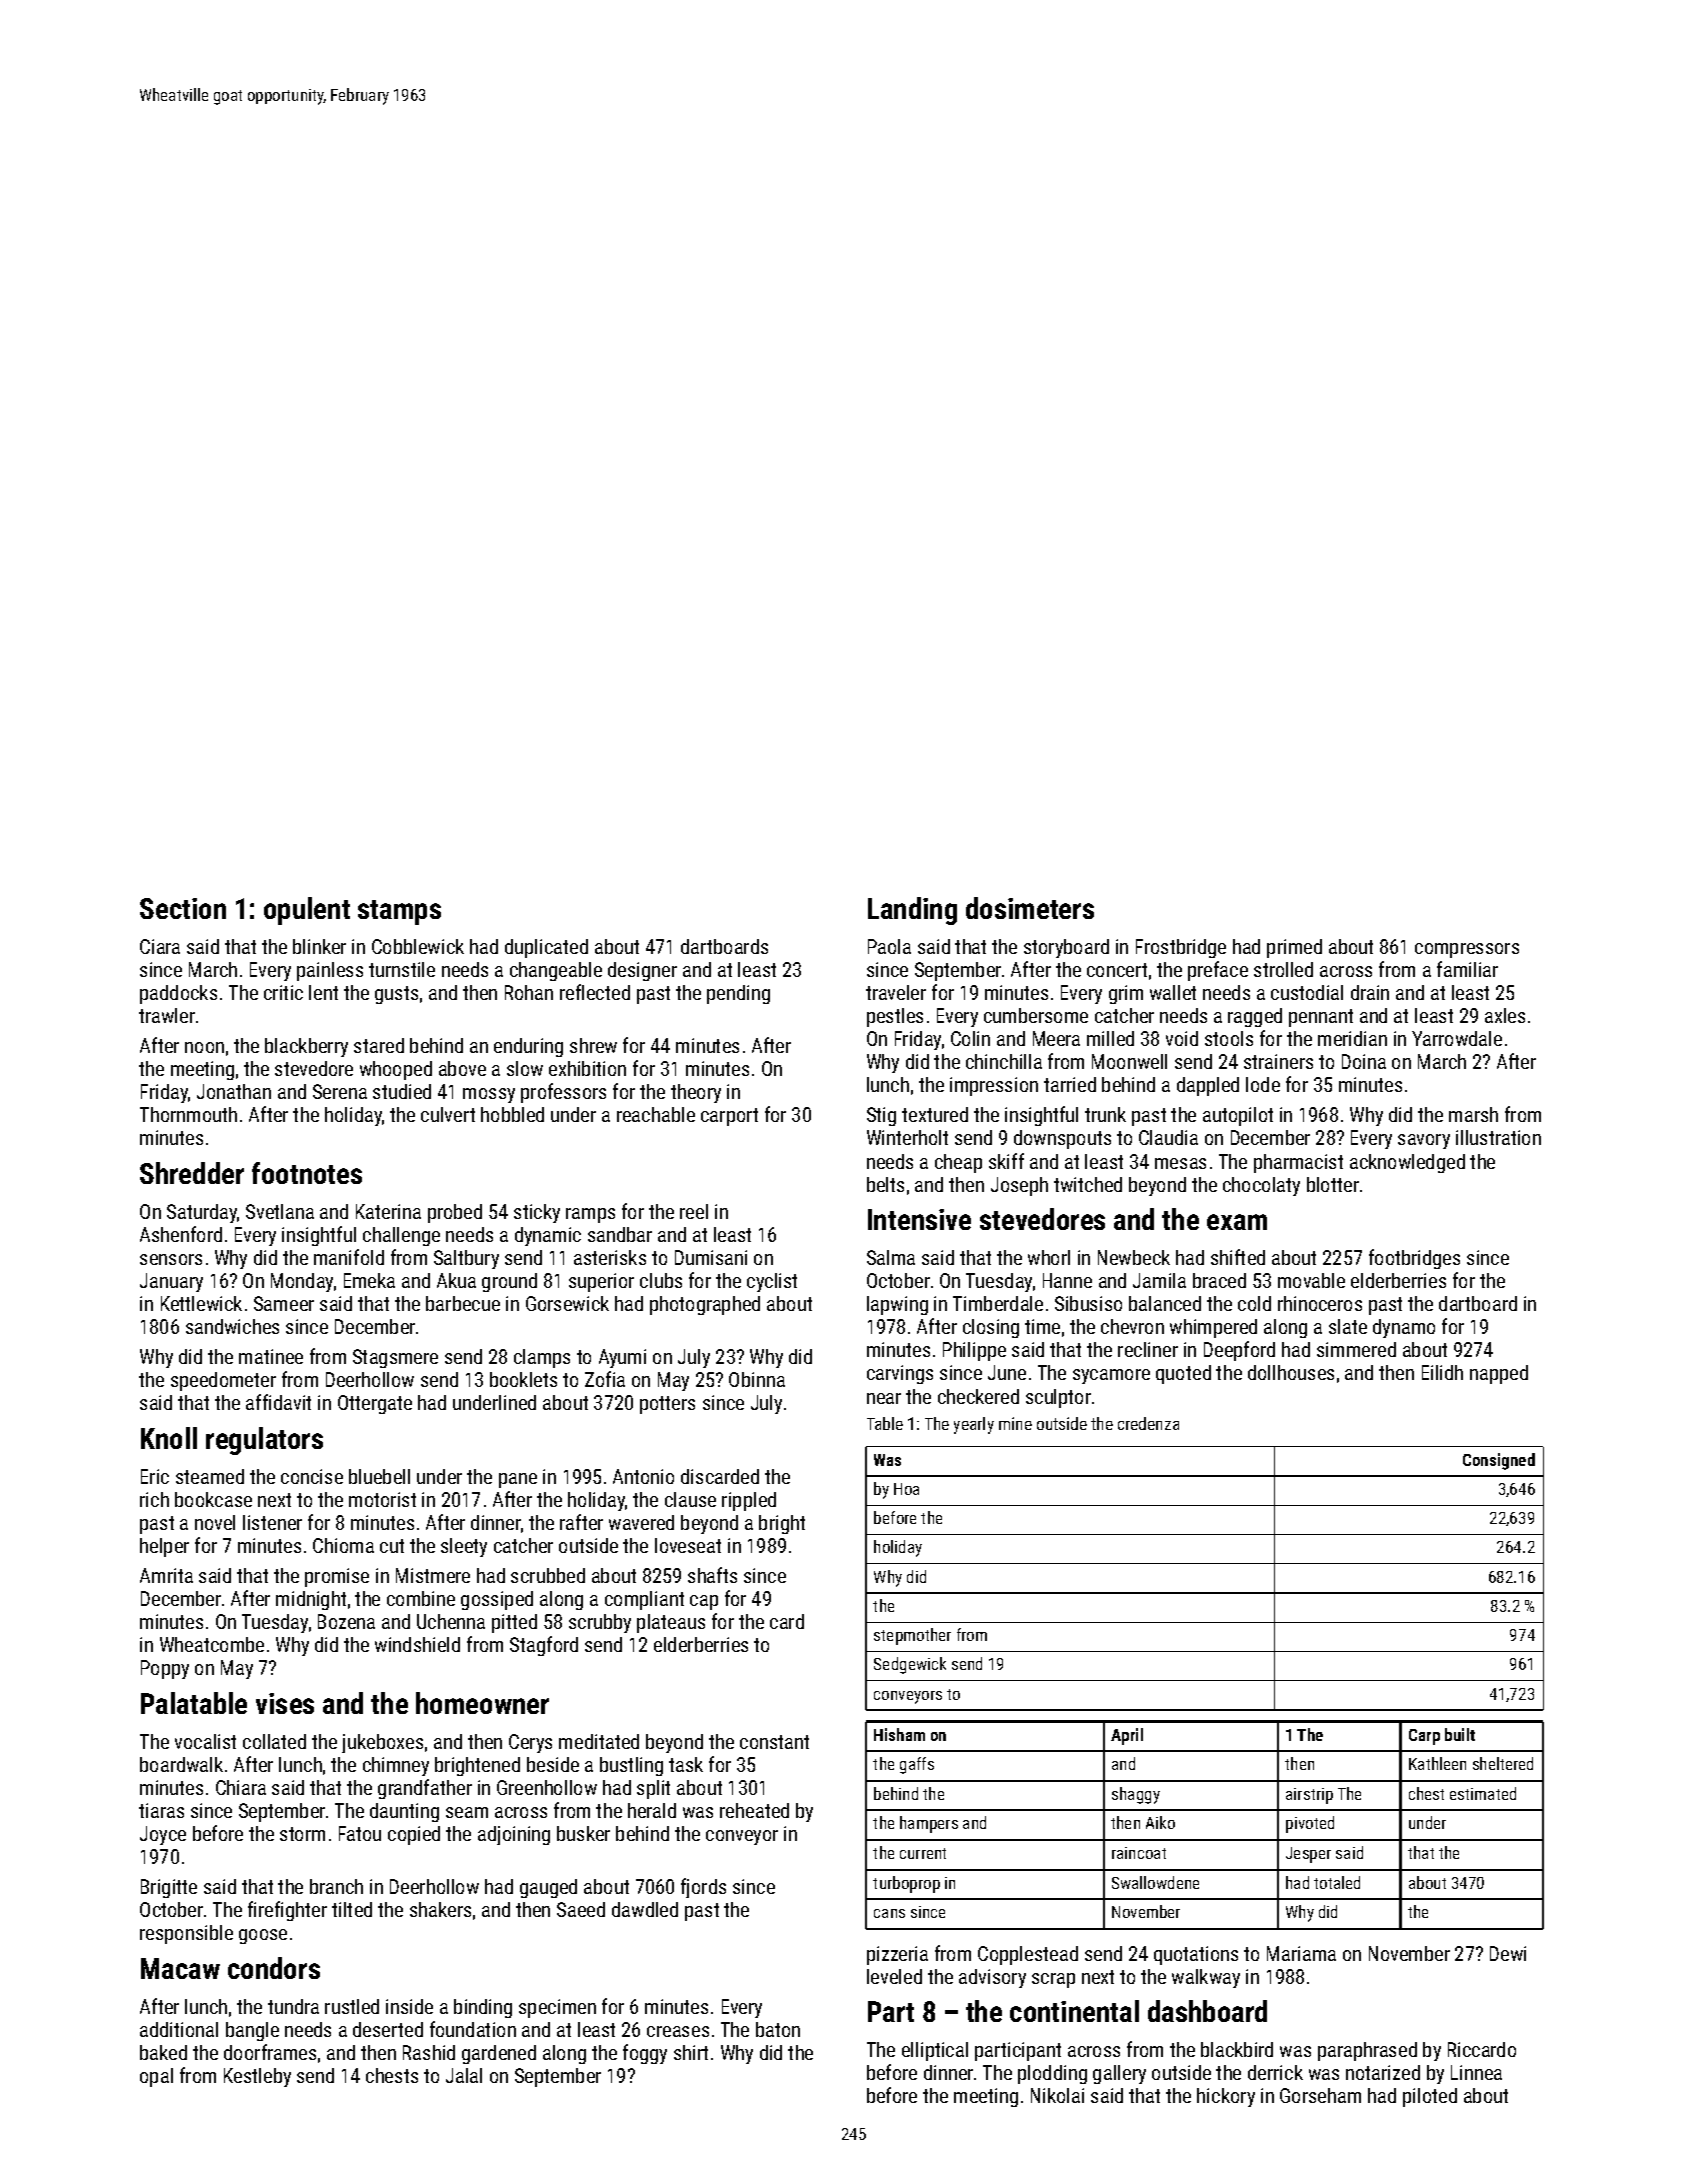  What do you see at coordinates (912, 1636) in the screenshot?
I see `stepmother` at bounding box center [912, 1636].
